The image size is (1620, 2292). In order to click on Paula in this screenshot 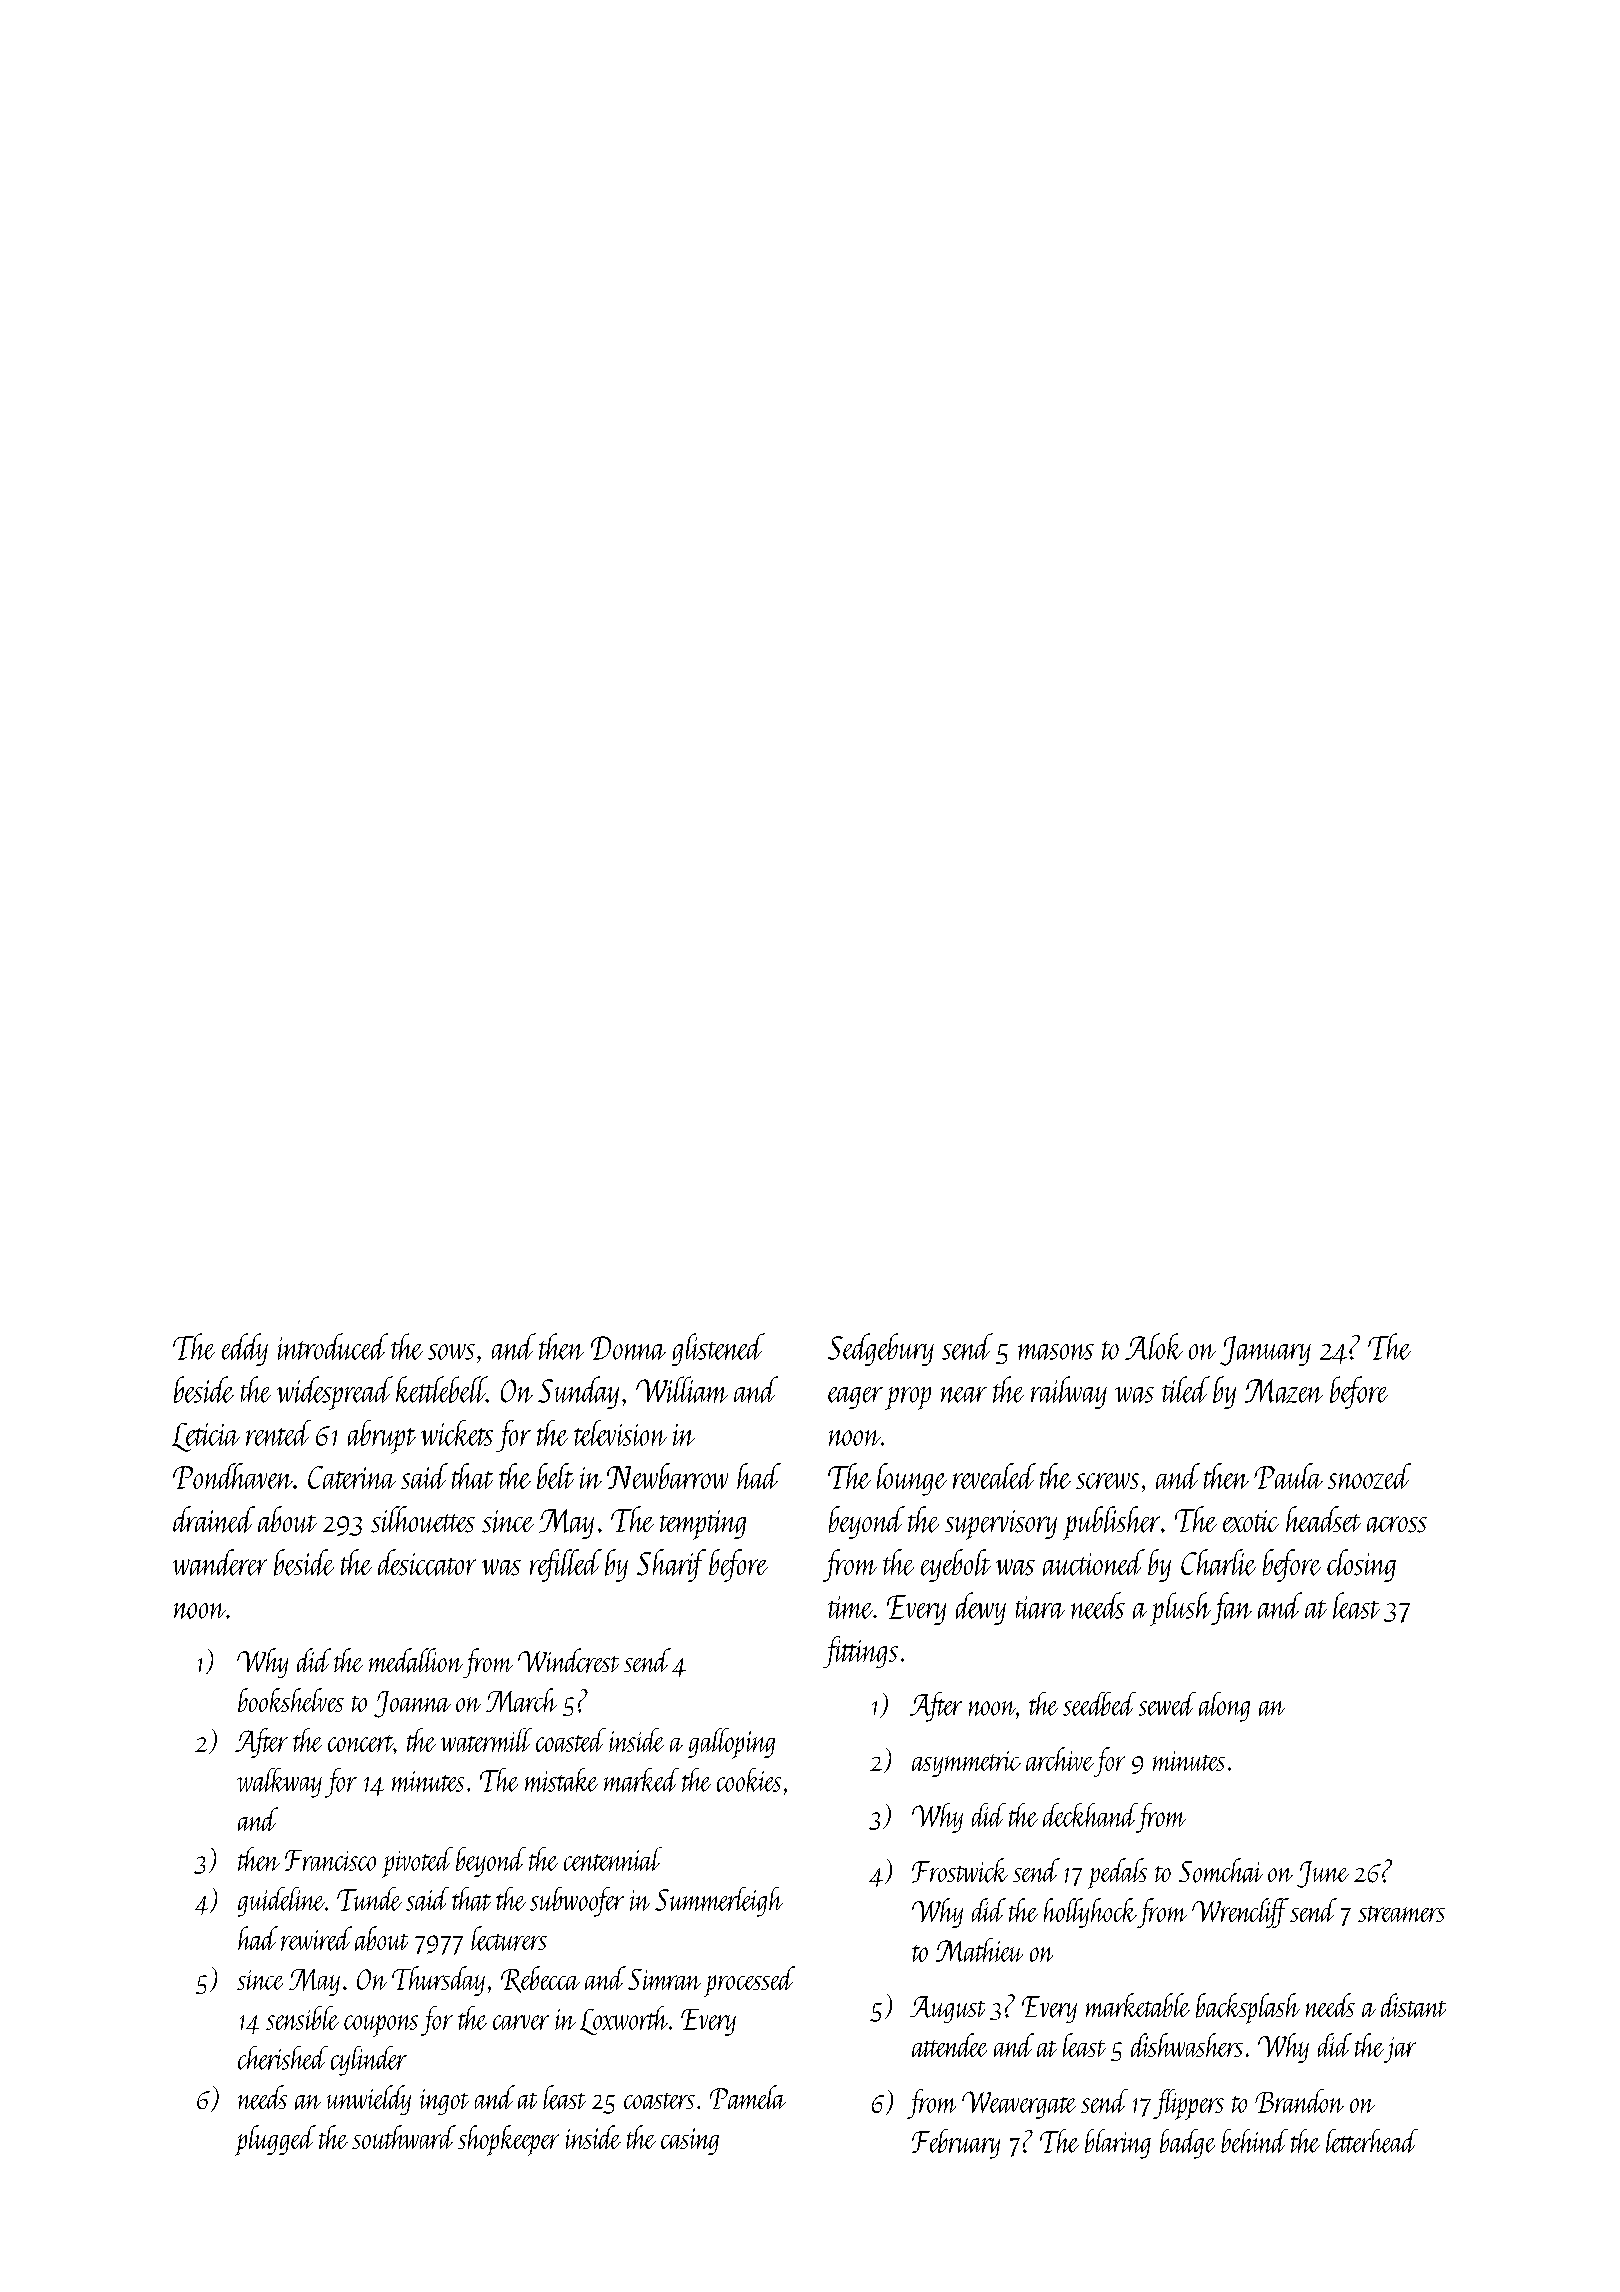, I will do `click(1288, 1476)`.
